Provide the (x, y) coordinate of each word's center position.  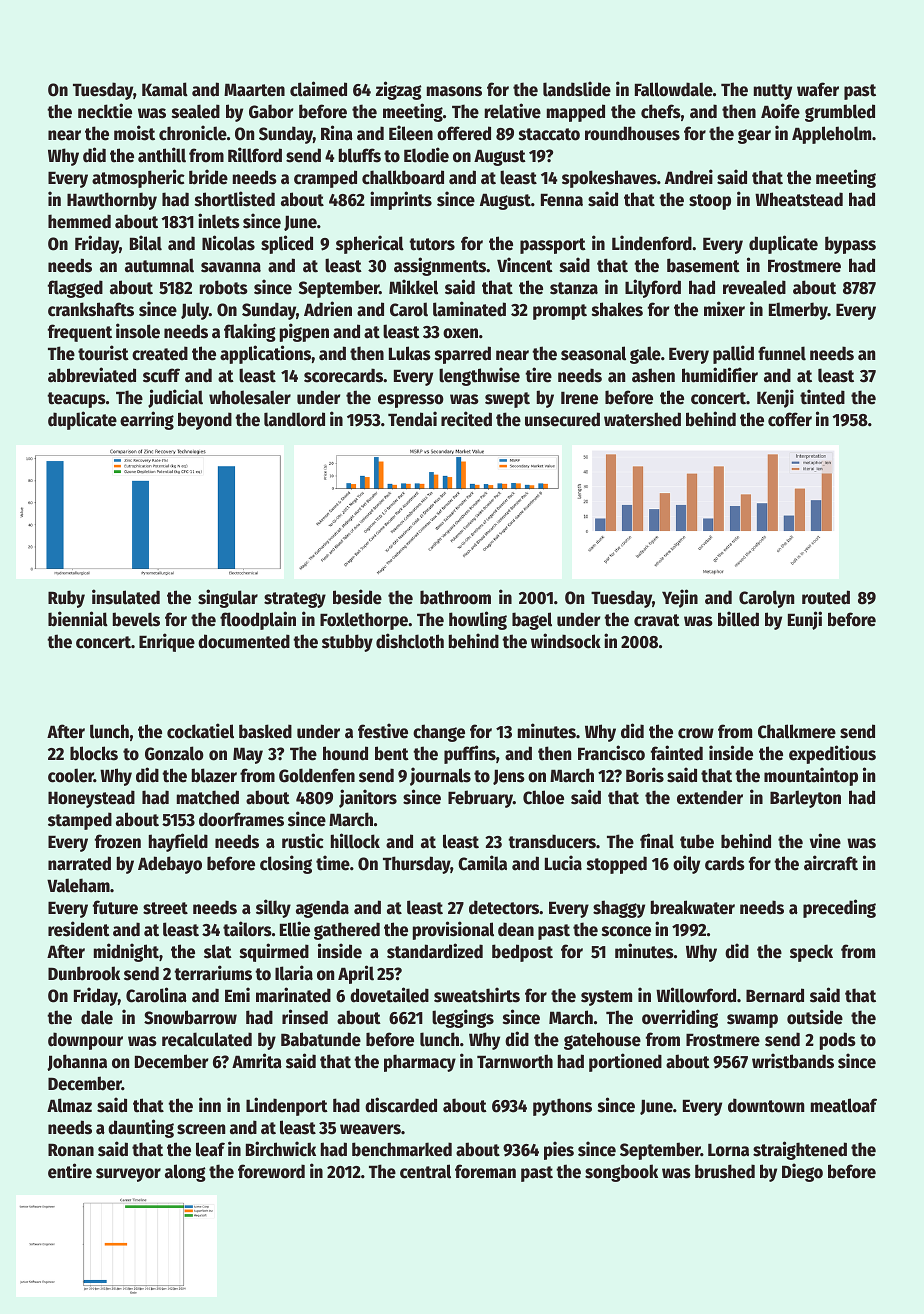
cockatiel (200, 731)
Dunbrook (84, 973)
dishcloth (410, 641)
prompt (560, 312)
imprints (401, 200)
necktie (105, 111)
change (439, 733)
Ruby (66, 599)
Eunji (805, 620)
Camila (482, 863)
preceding (839, 908)
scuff (161, 375)
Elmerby (798, 311)
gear (754, 136)
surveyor (128, 1175)
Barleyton (805, 799)
